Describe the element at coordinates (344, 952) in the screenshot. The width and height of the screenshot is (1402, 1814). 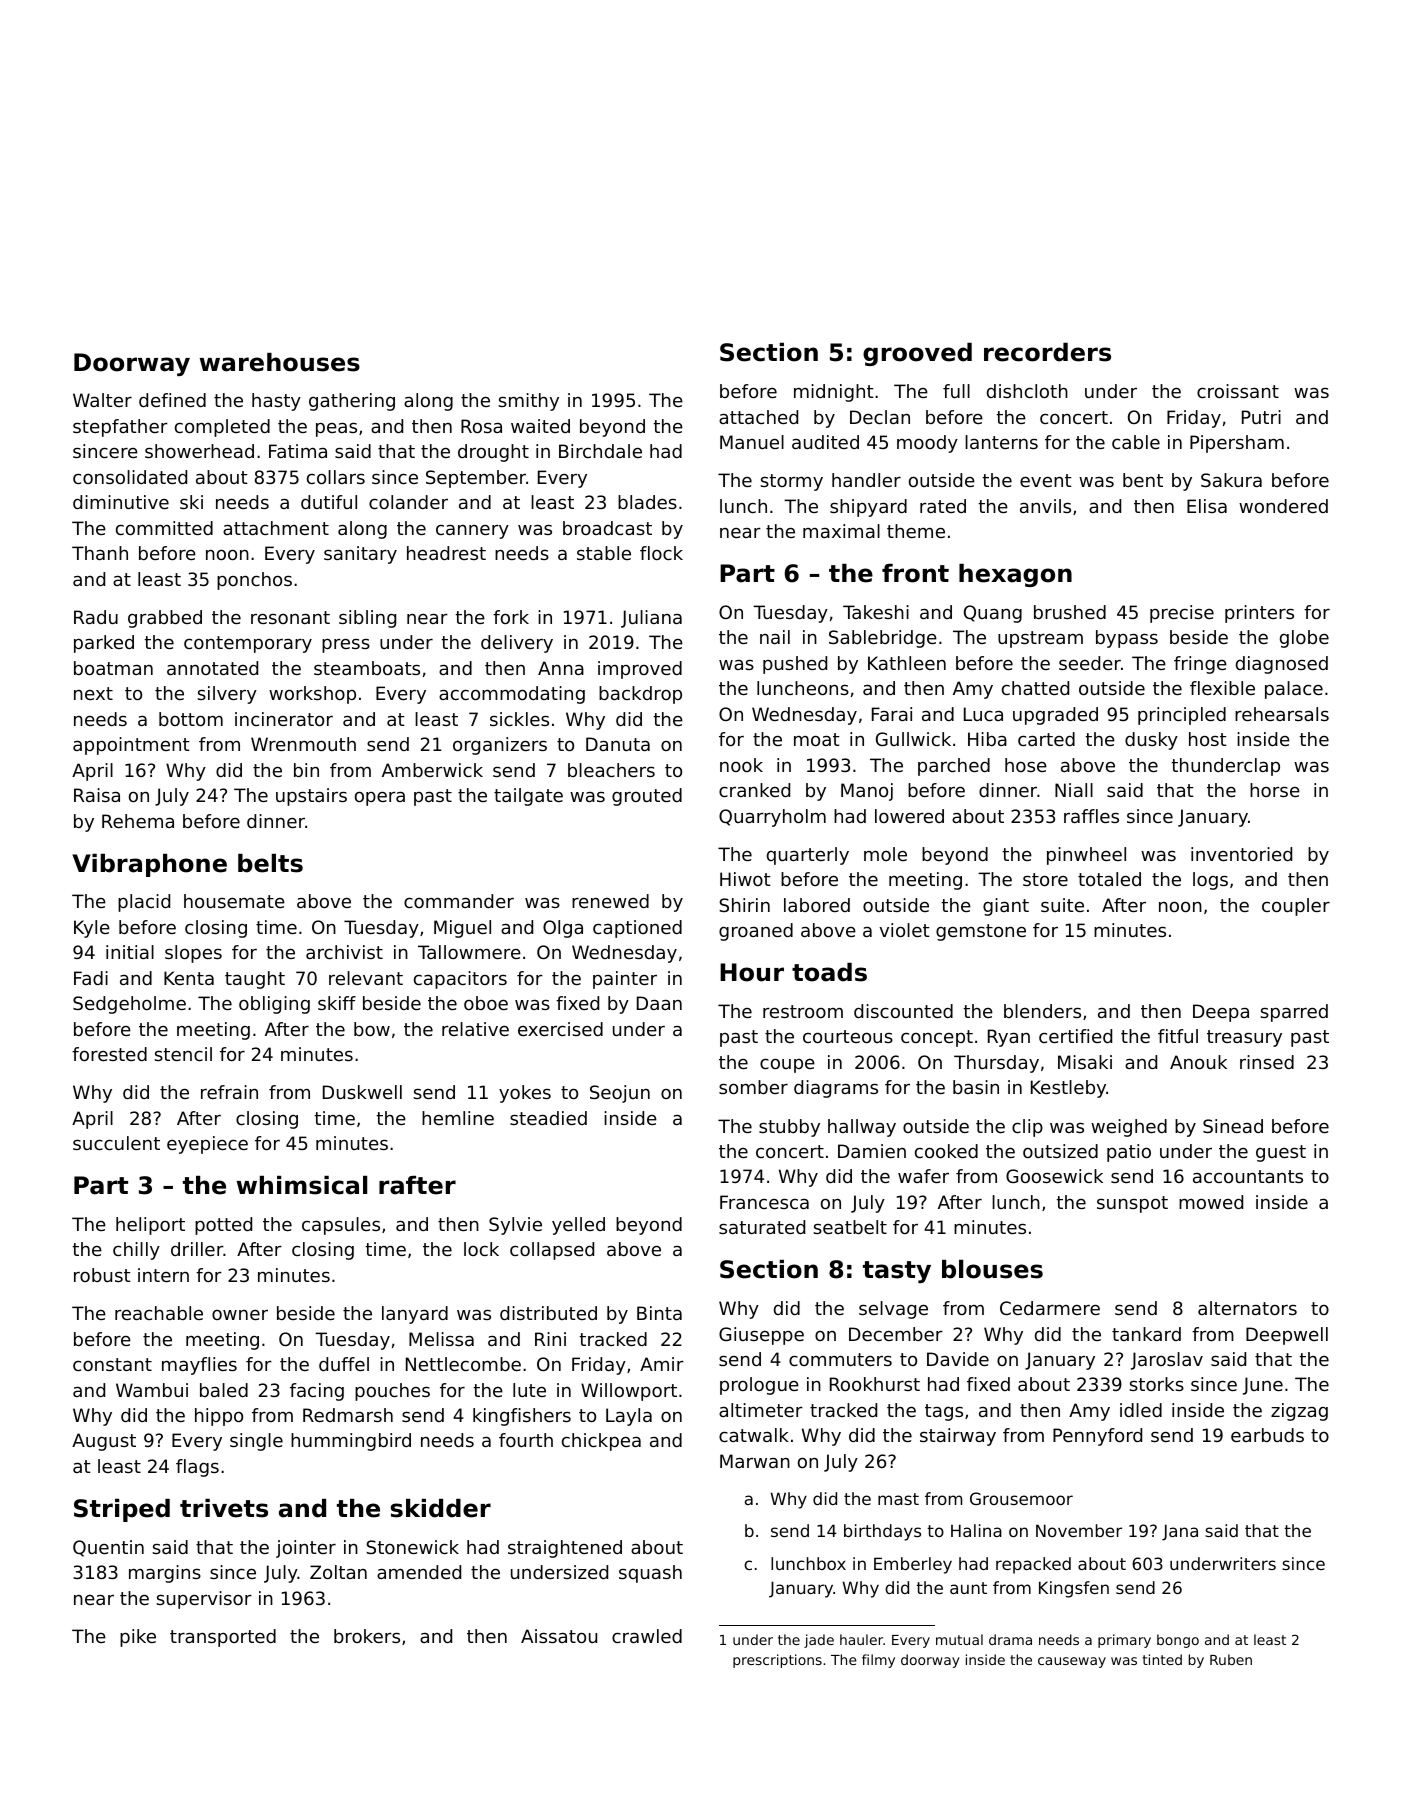
I see `archivist` at that location.
